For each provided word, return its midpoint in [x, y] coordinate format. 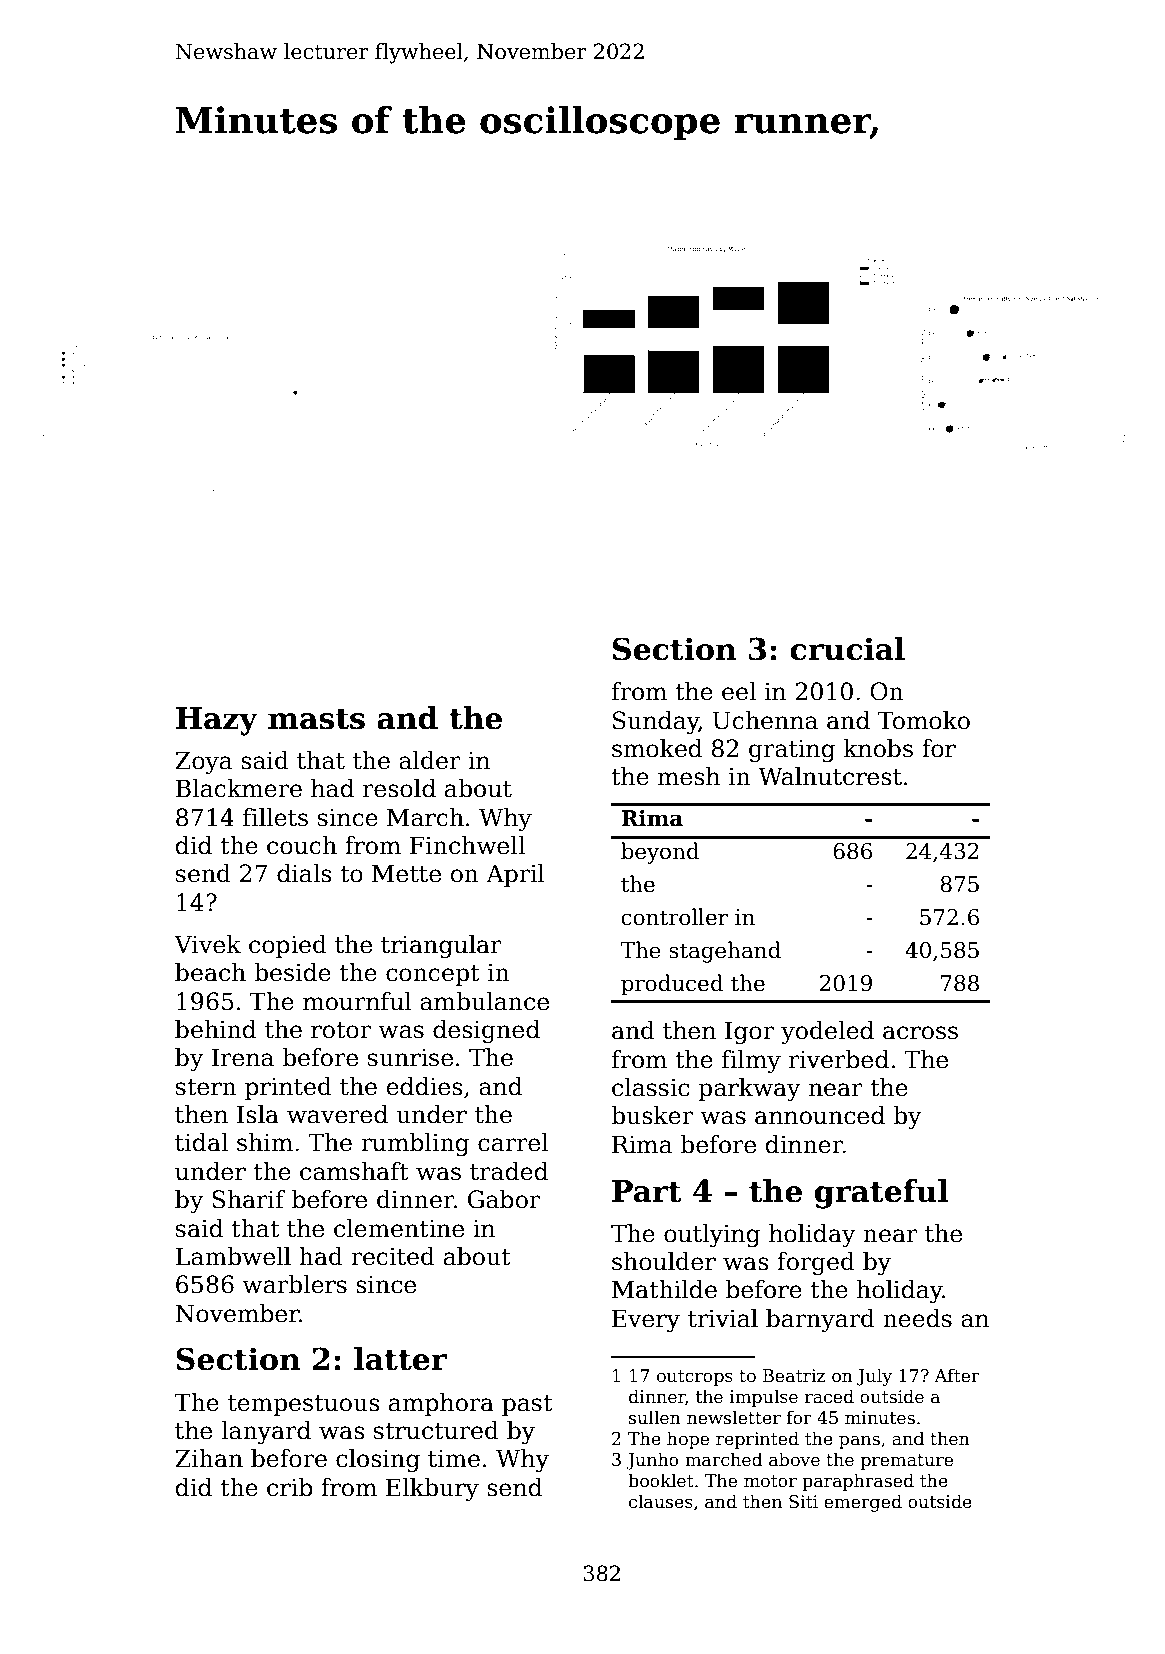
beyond [660, 853]
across [920, 1033]
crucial [847, 649]
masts [316, 719]
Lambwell [233, 1256]
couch [302, 845]
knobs [878, 748]
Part [647, 1191]
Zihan [209, 1458]
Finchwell [467, 845]
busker [652, 1115]
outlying [712, 1235]
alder [430, 760]
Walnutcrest [830, 776]
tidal [201, 1142]
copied [288, 946]
